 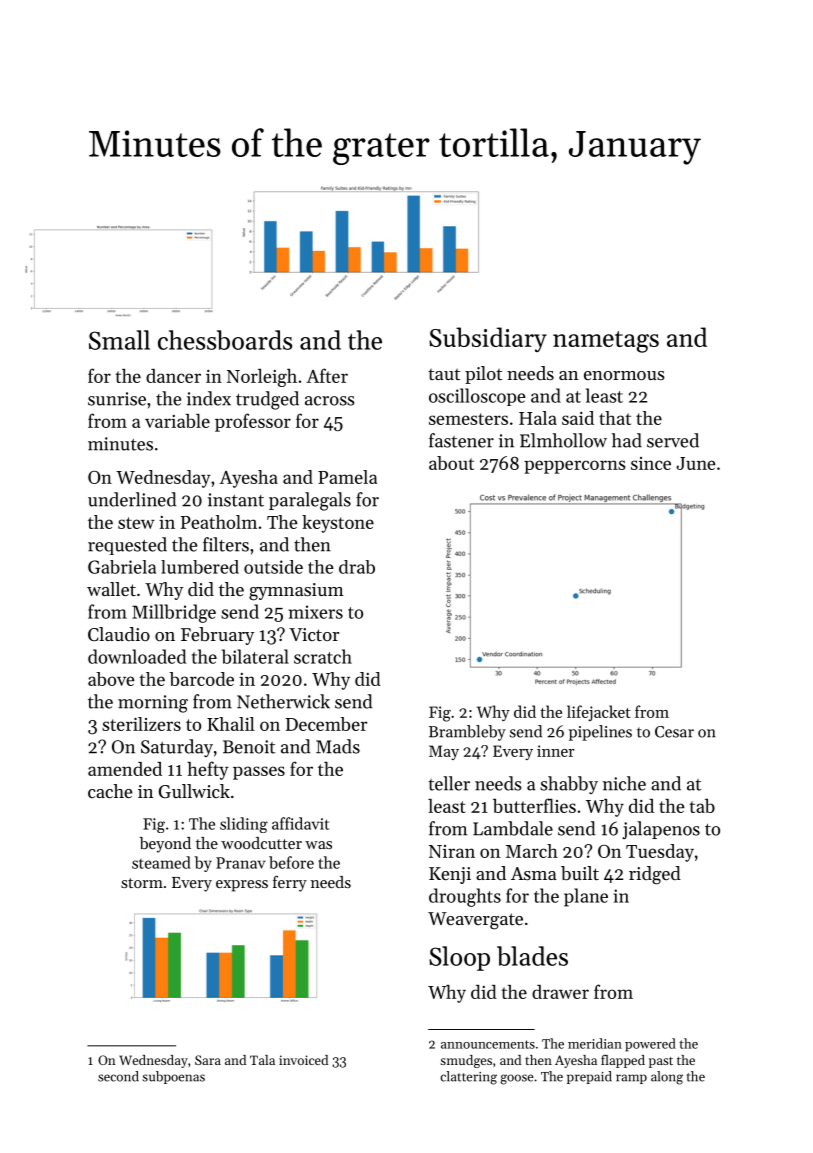 What do you see at coordinates (338, 746) in the screenshot?
I see `Mads` at bounding box center [338, 746].
